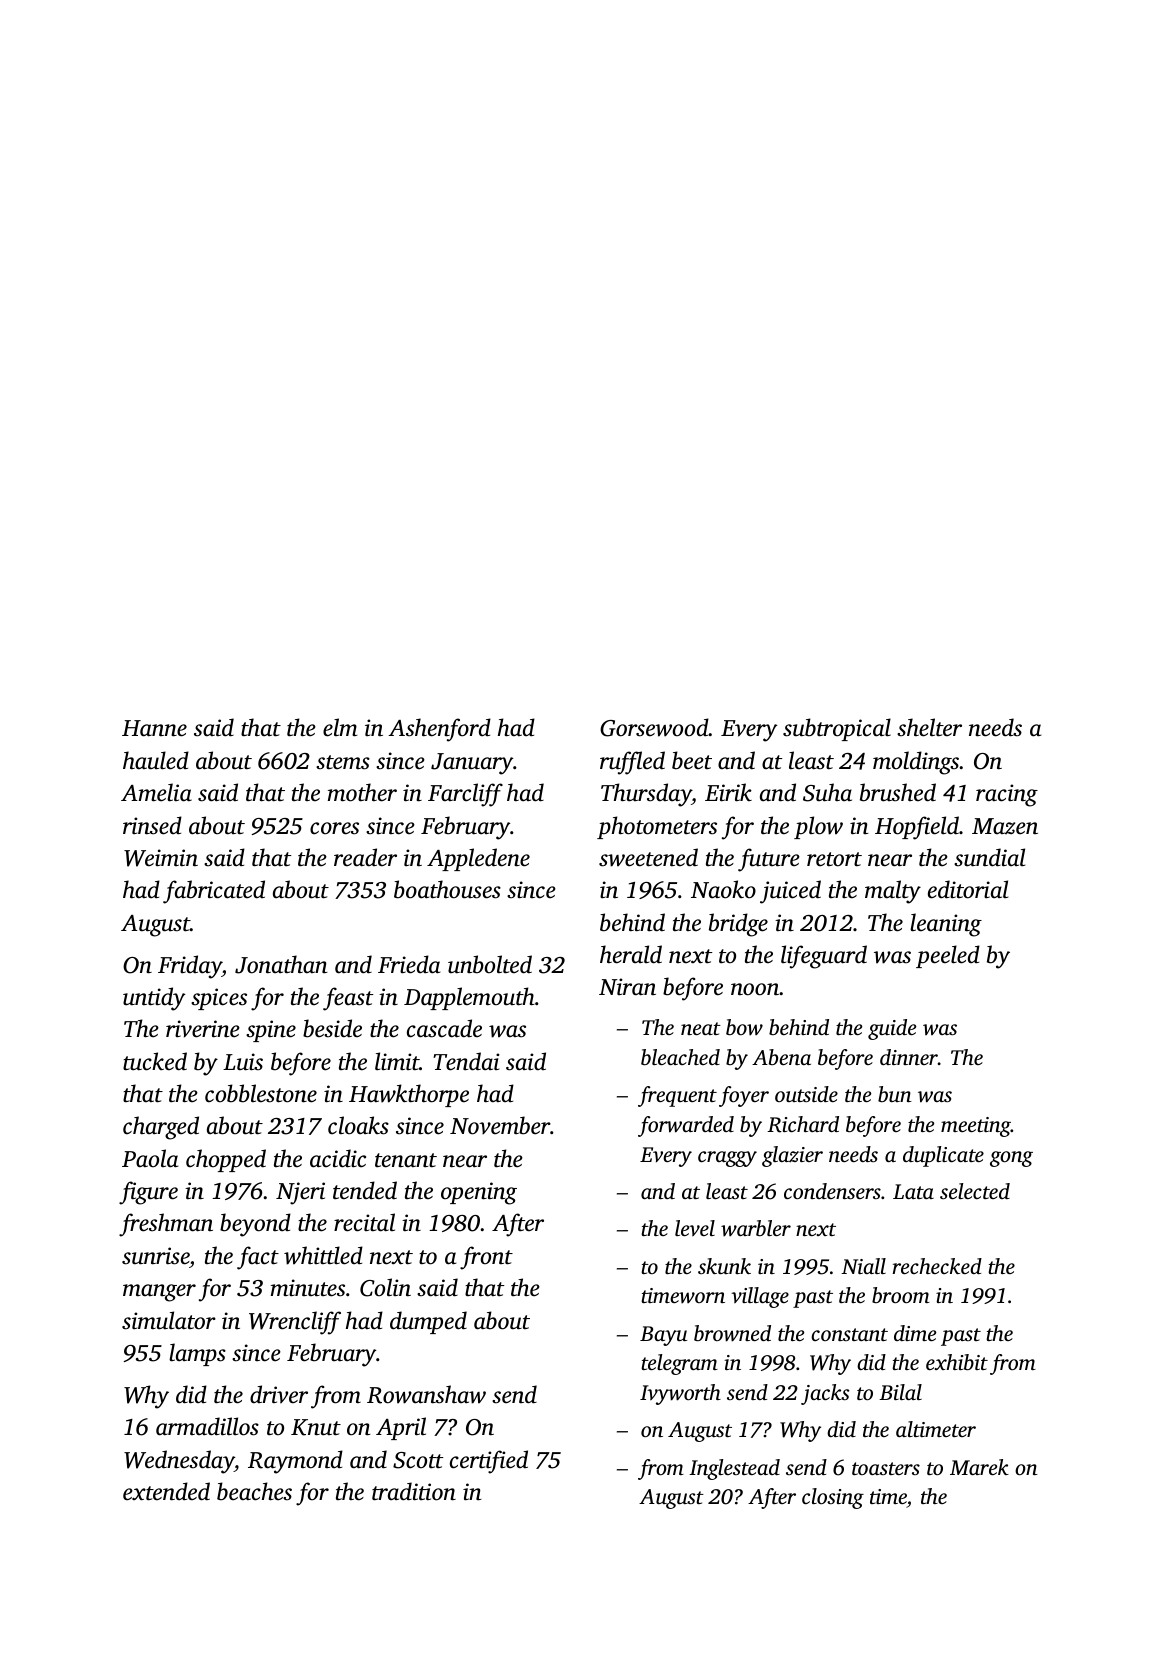 The image size is (1165, 1654). What do you see at coordinates (825, 1394) in the page?
I see `jacks` at bounding box center [825, 1394].
